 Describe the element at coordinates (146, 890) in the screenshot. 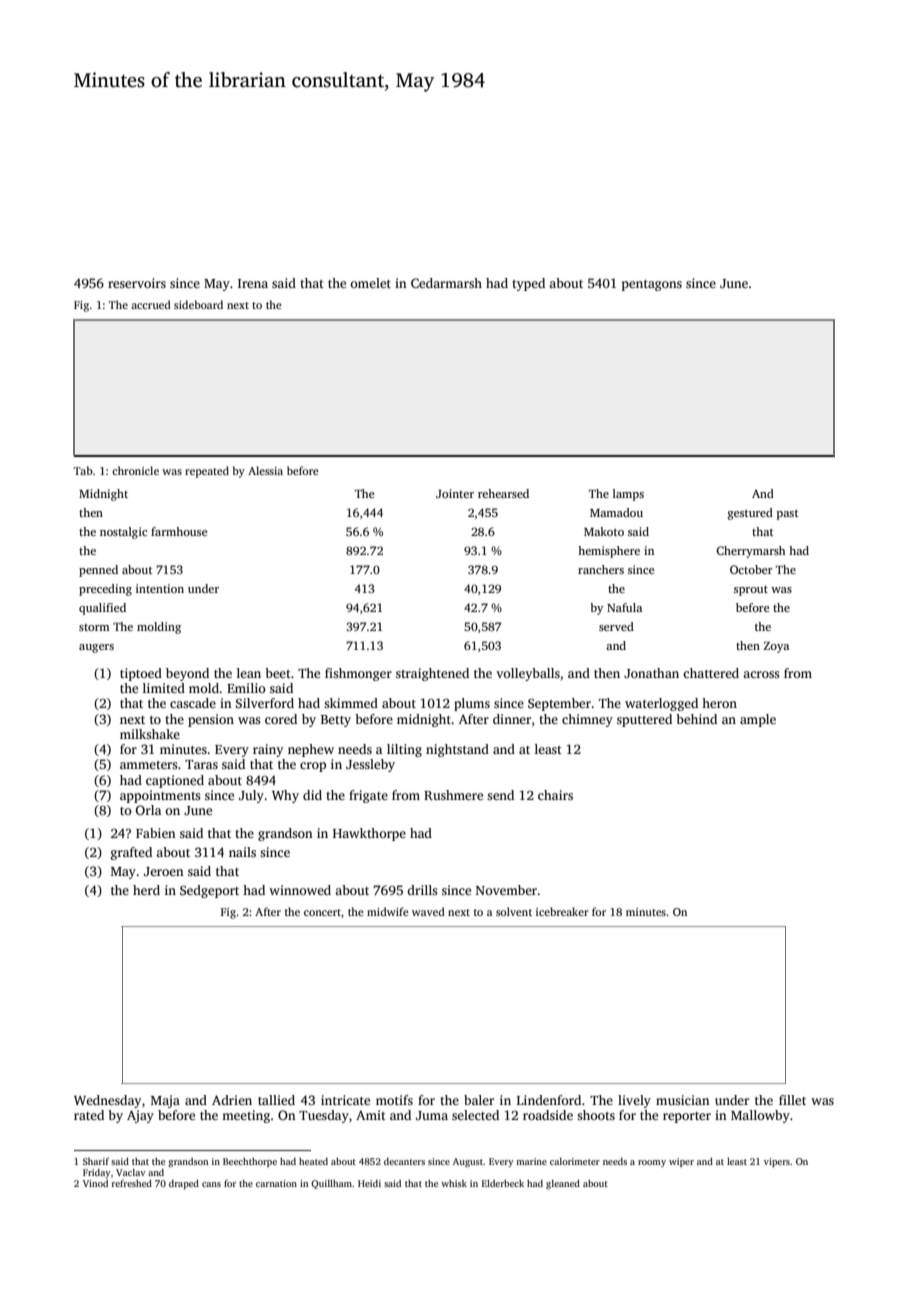

I see `herd` at that location.
